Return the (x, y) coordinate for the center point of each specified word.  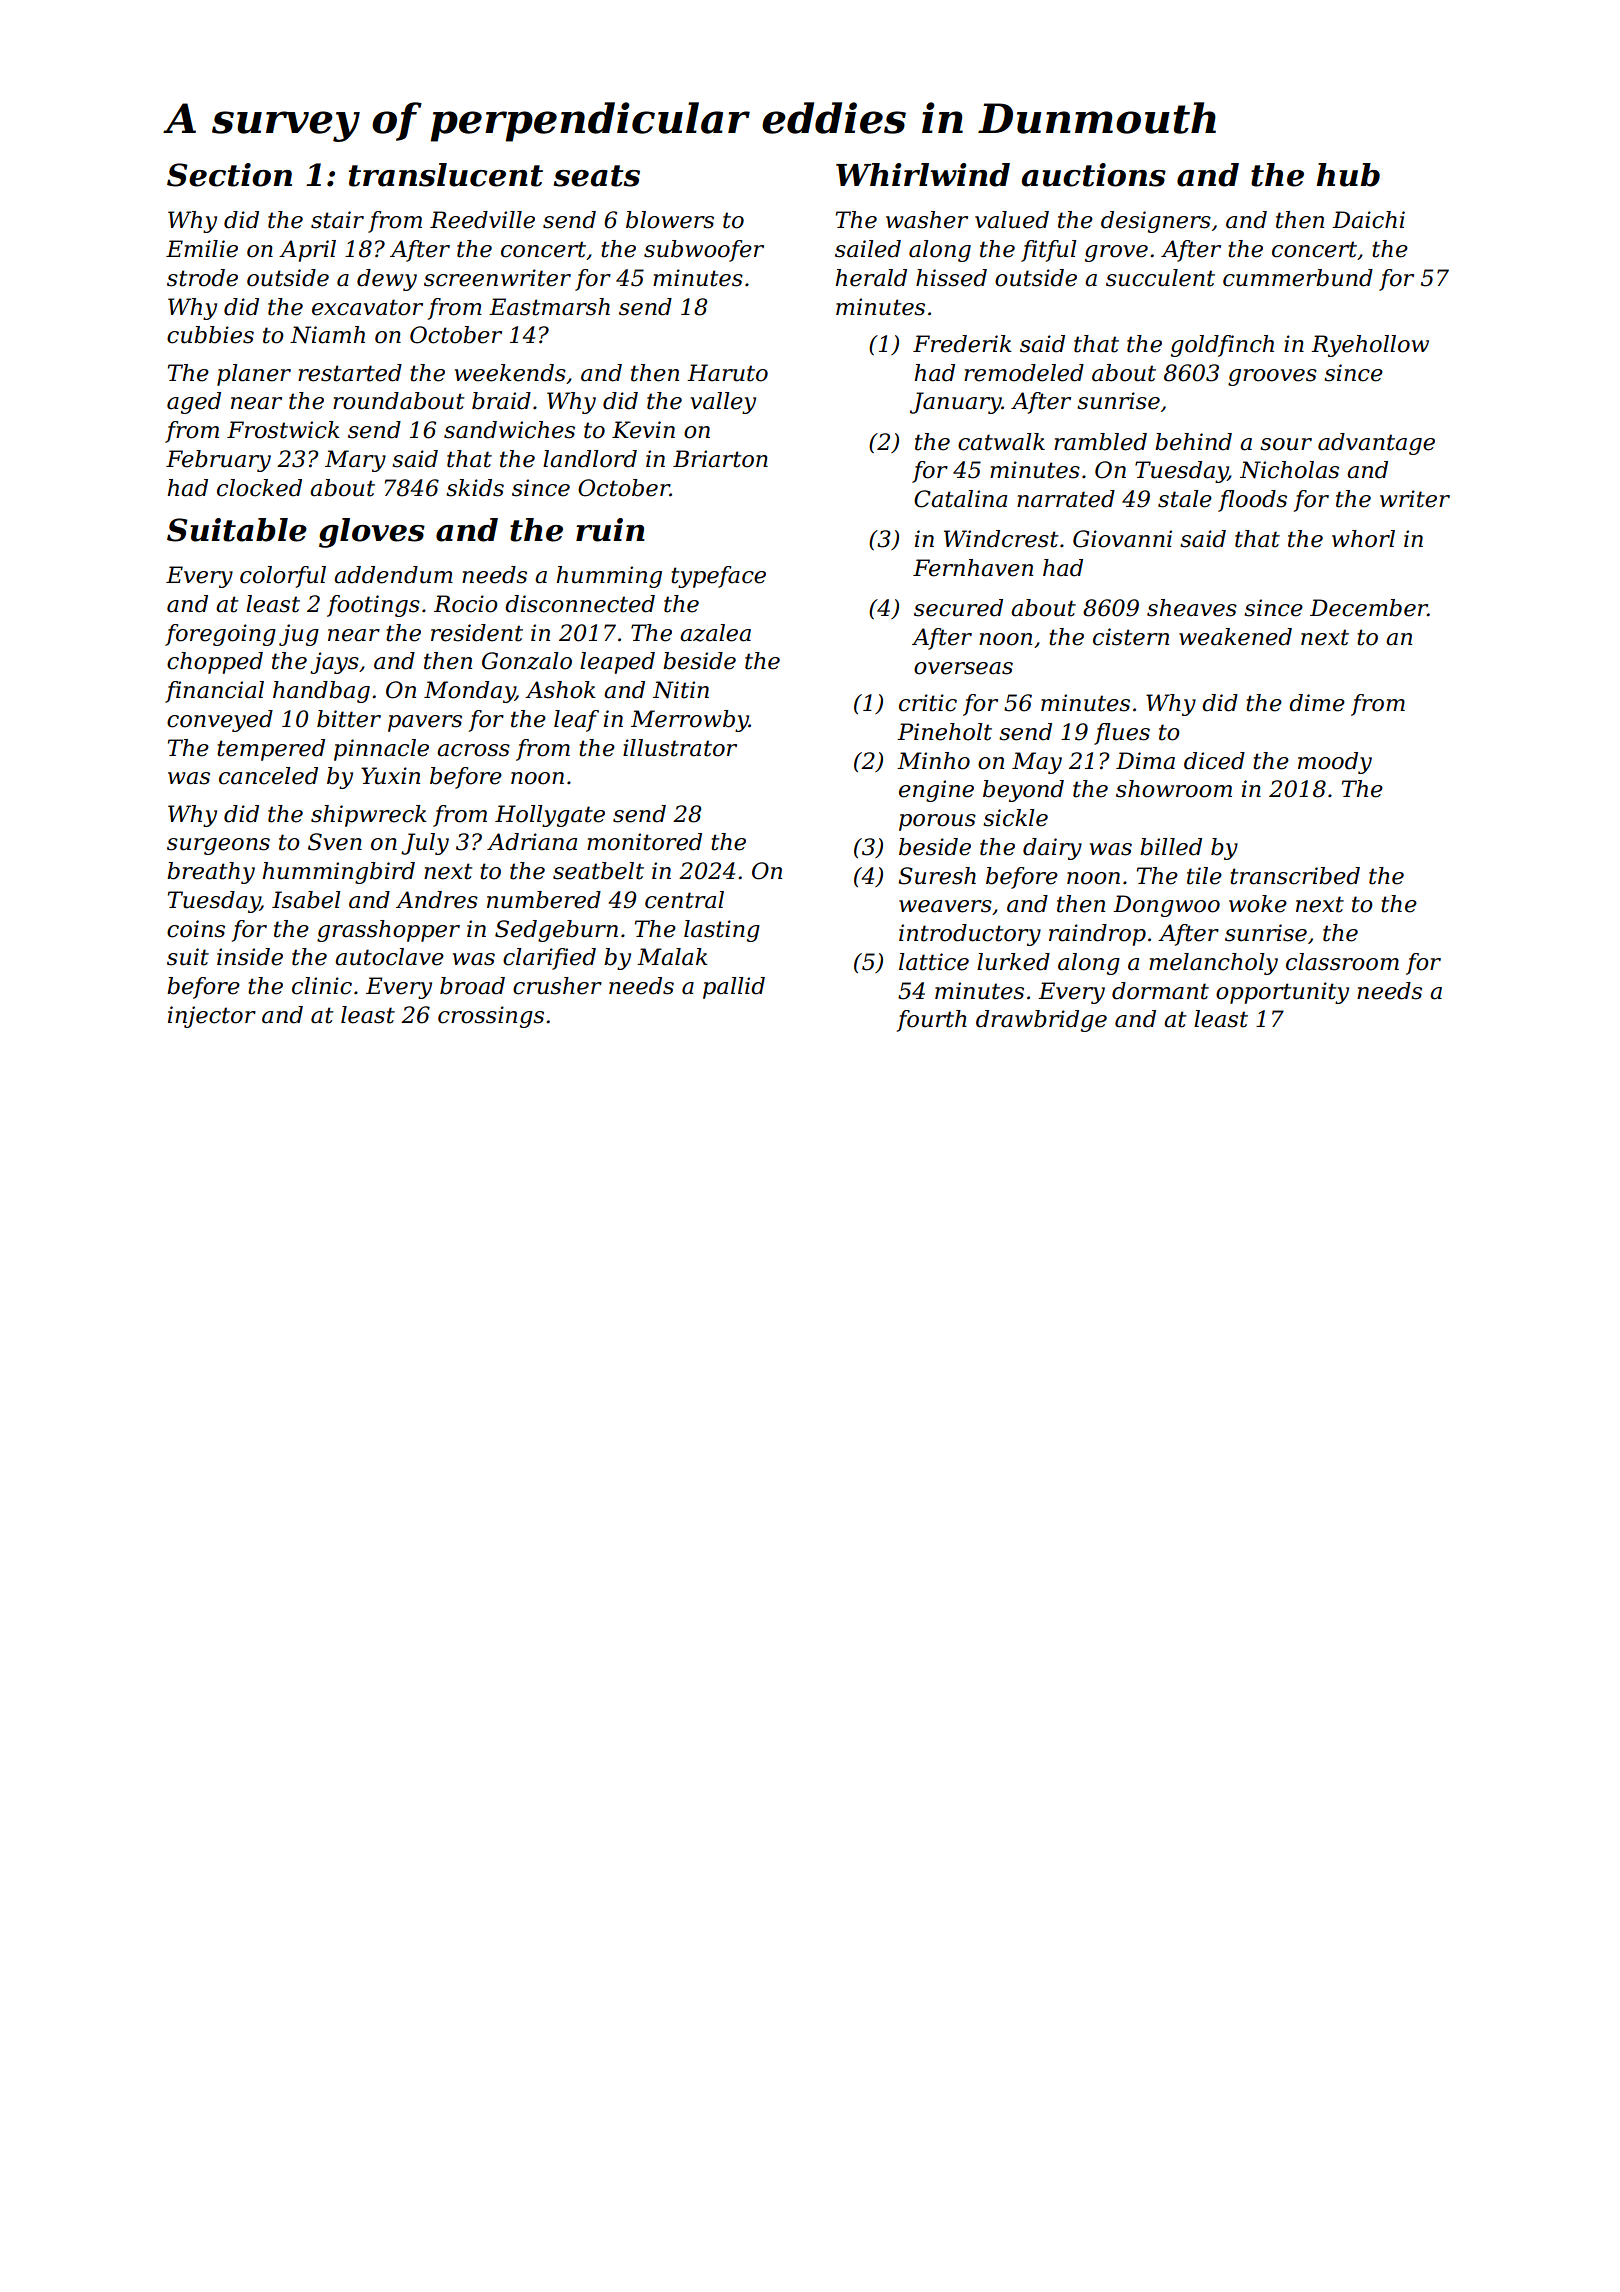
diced (1214, 761)
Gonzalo (527, 661)
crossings (491, 1017)
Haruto (727, 373)
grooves (1272, 377)
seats (597, 176)
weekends (510, 373)
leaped (617, 663)
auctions (1094, 175)
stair (337, 220)
